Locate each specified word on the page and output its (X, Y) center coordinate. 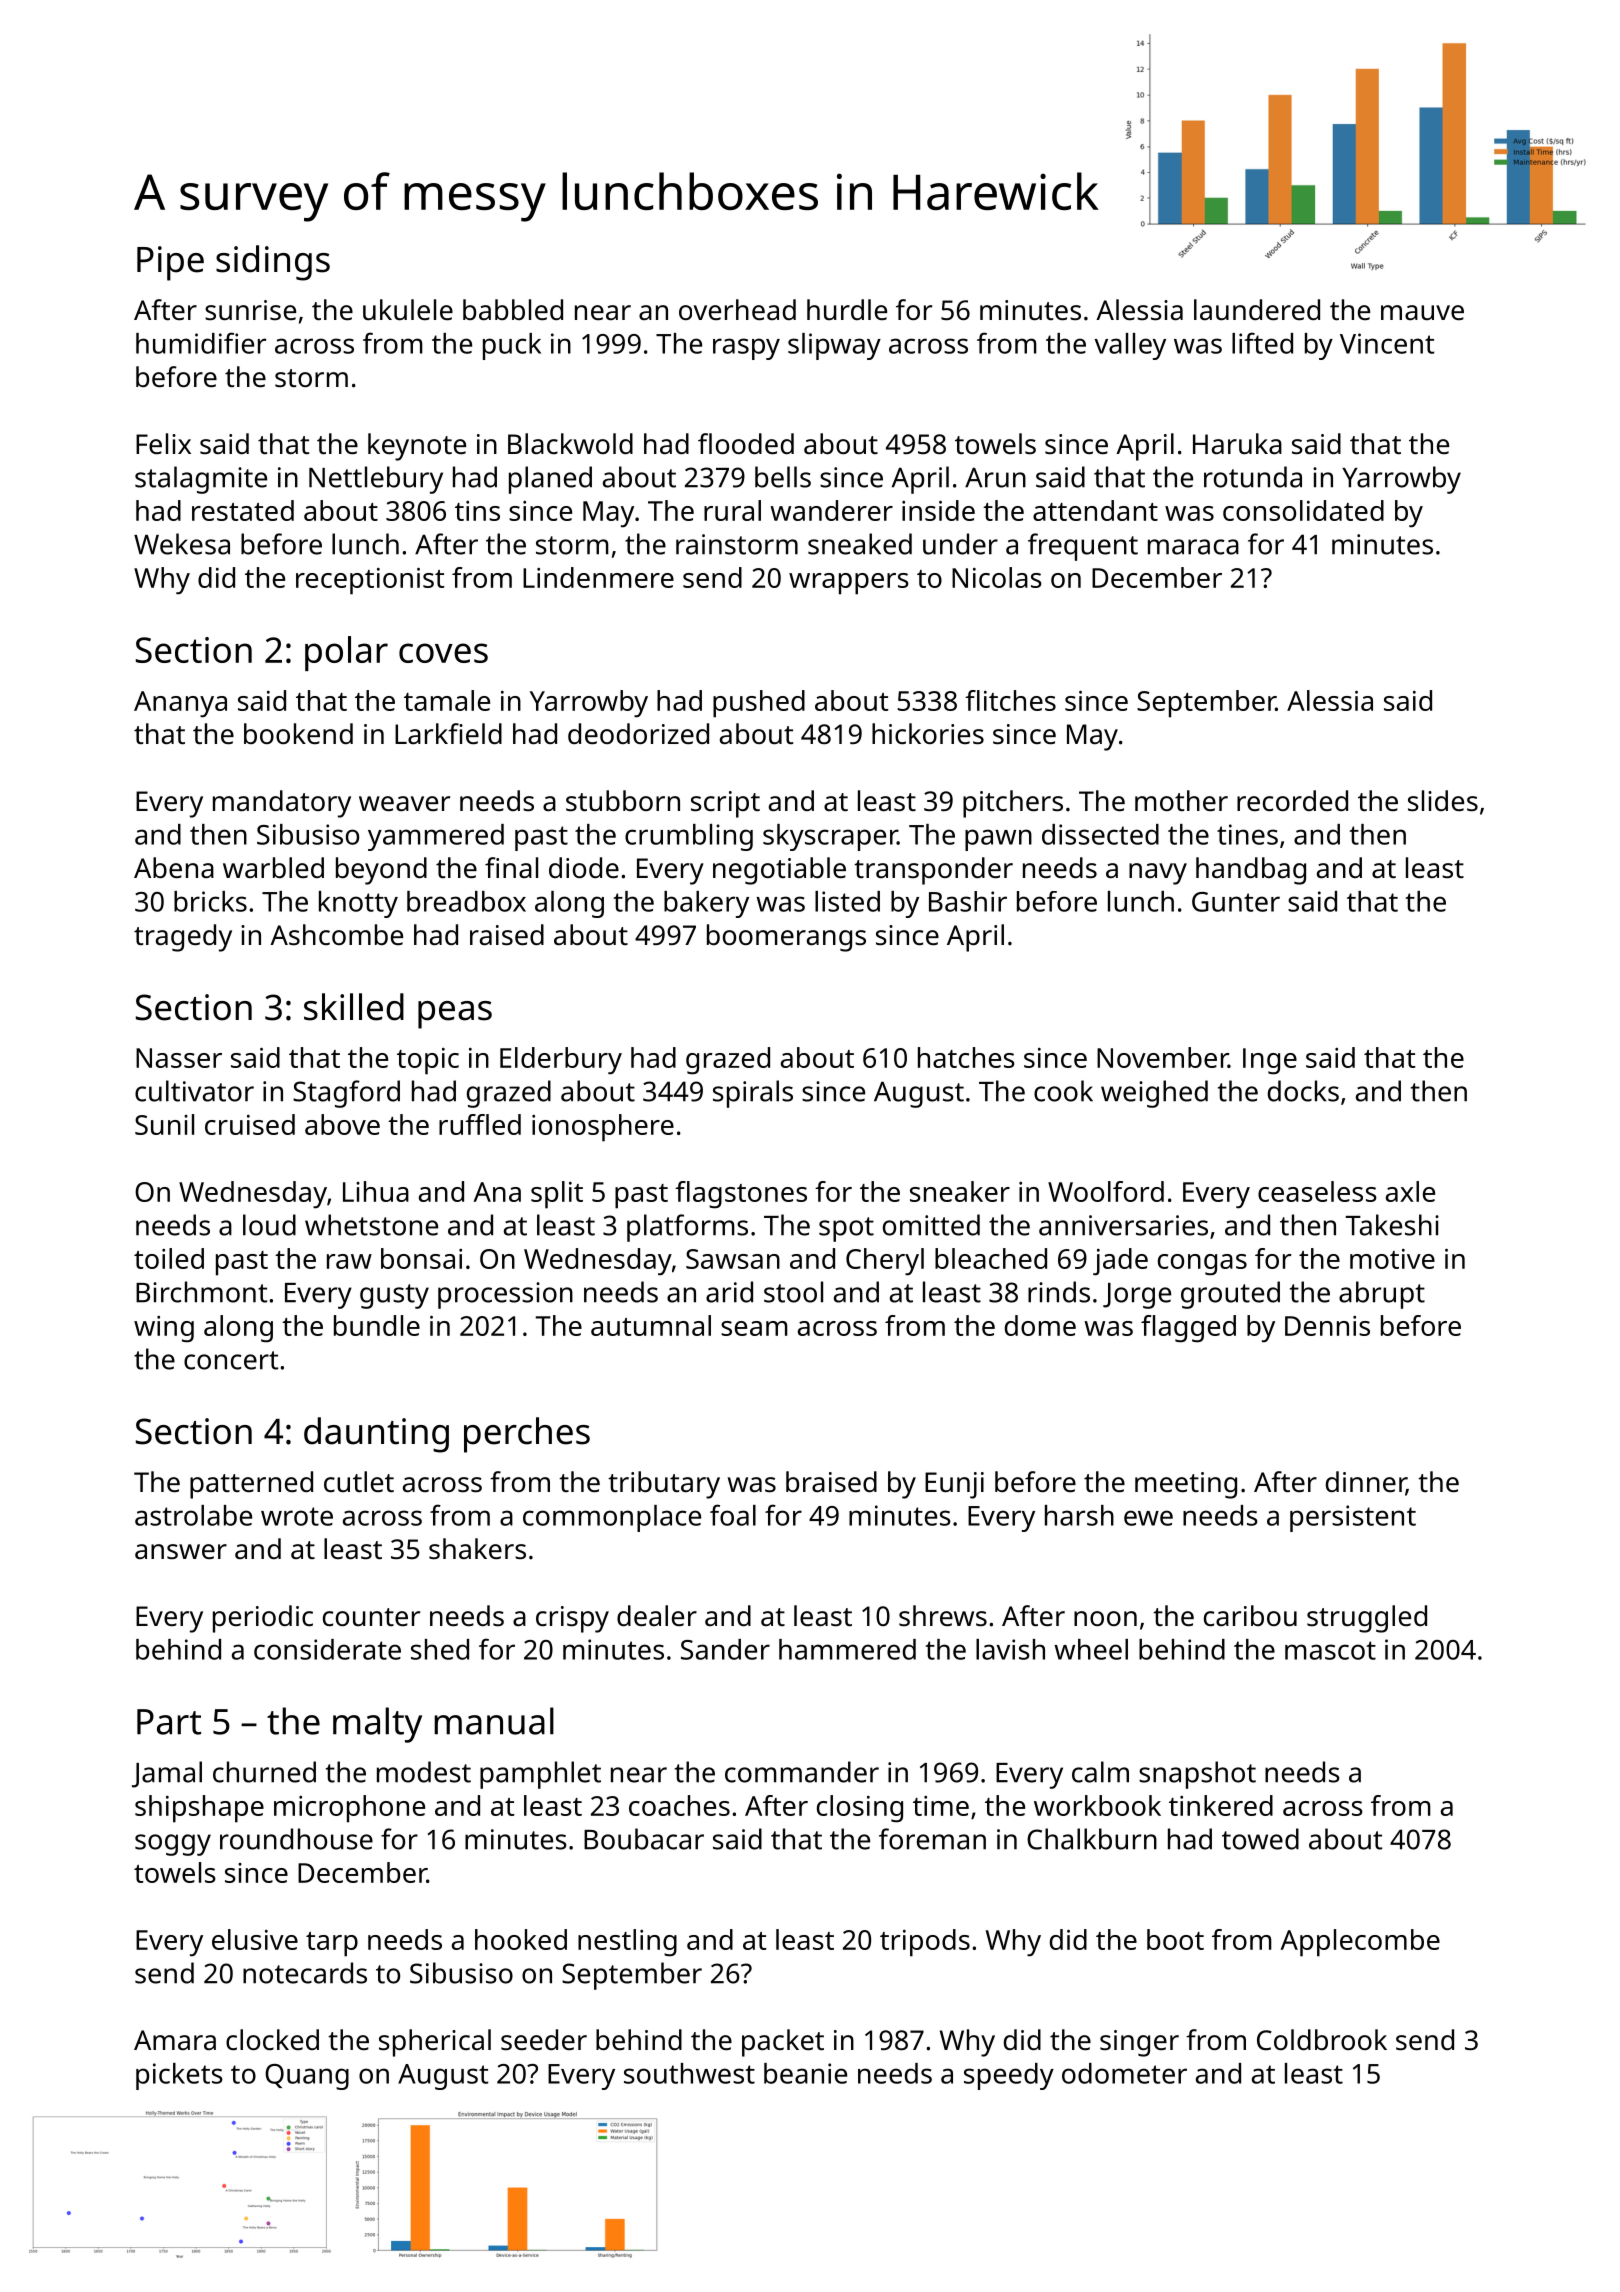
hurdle (847, 309)
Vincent (1387, 343)
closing (860, 1809)
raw (349, 1261)
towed (1260, 1839)
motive (1392, 1259)
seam (754, 1328)
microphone (349, 1809)
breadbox (466, 901)
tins (477, 511)
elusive (255, 1939)
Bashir (968, 901)
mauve (1422, 312)
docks (1303, 1091)
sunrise (250, 310)
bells (783, 477)
